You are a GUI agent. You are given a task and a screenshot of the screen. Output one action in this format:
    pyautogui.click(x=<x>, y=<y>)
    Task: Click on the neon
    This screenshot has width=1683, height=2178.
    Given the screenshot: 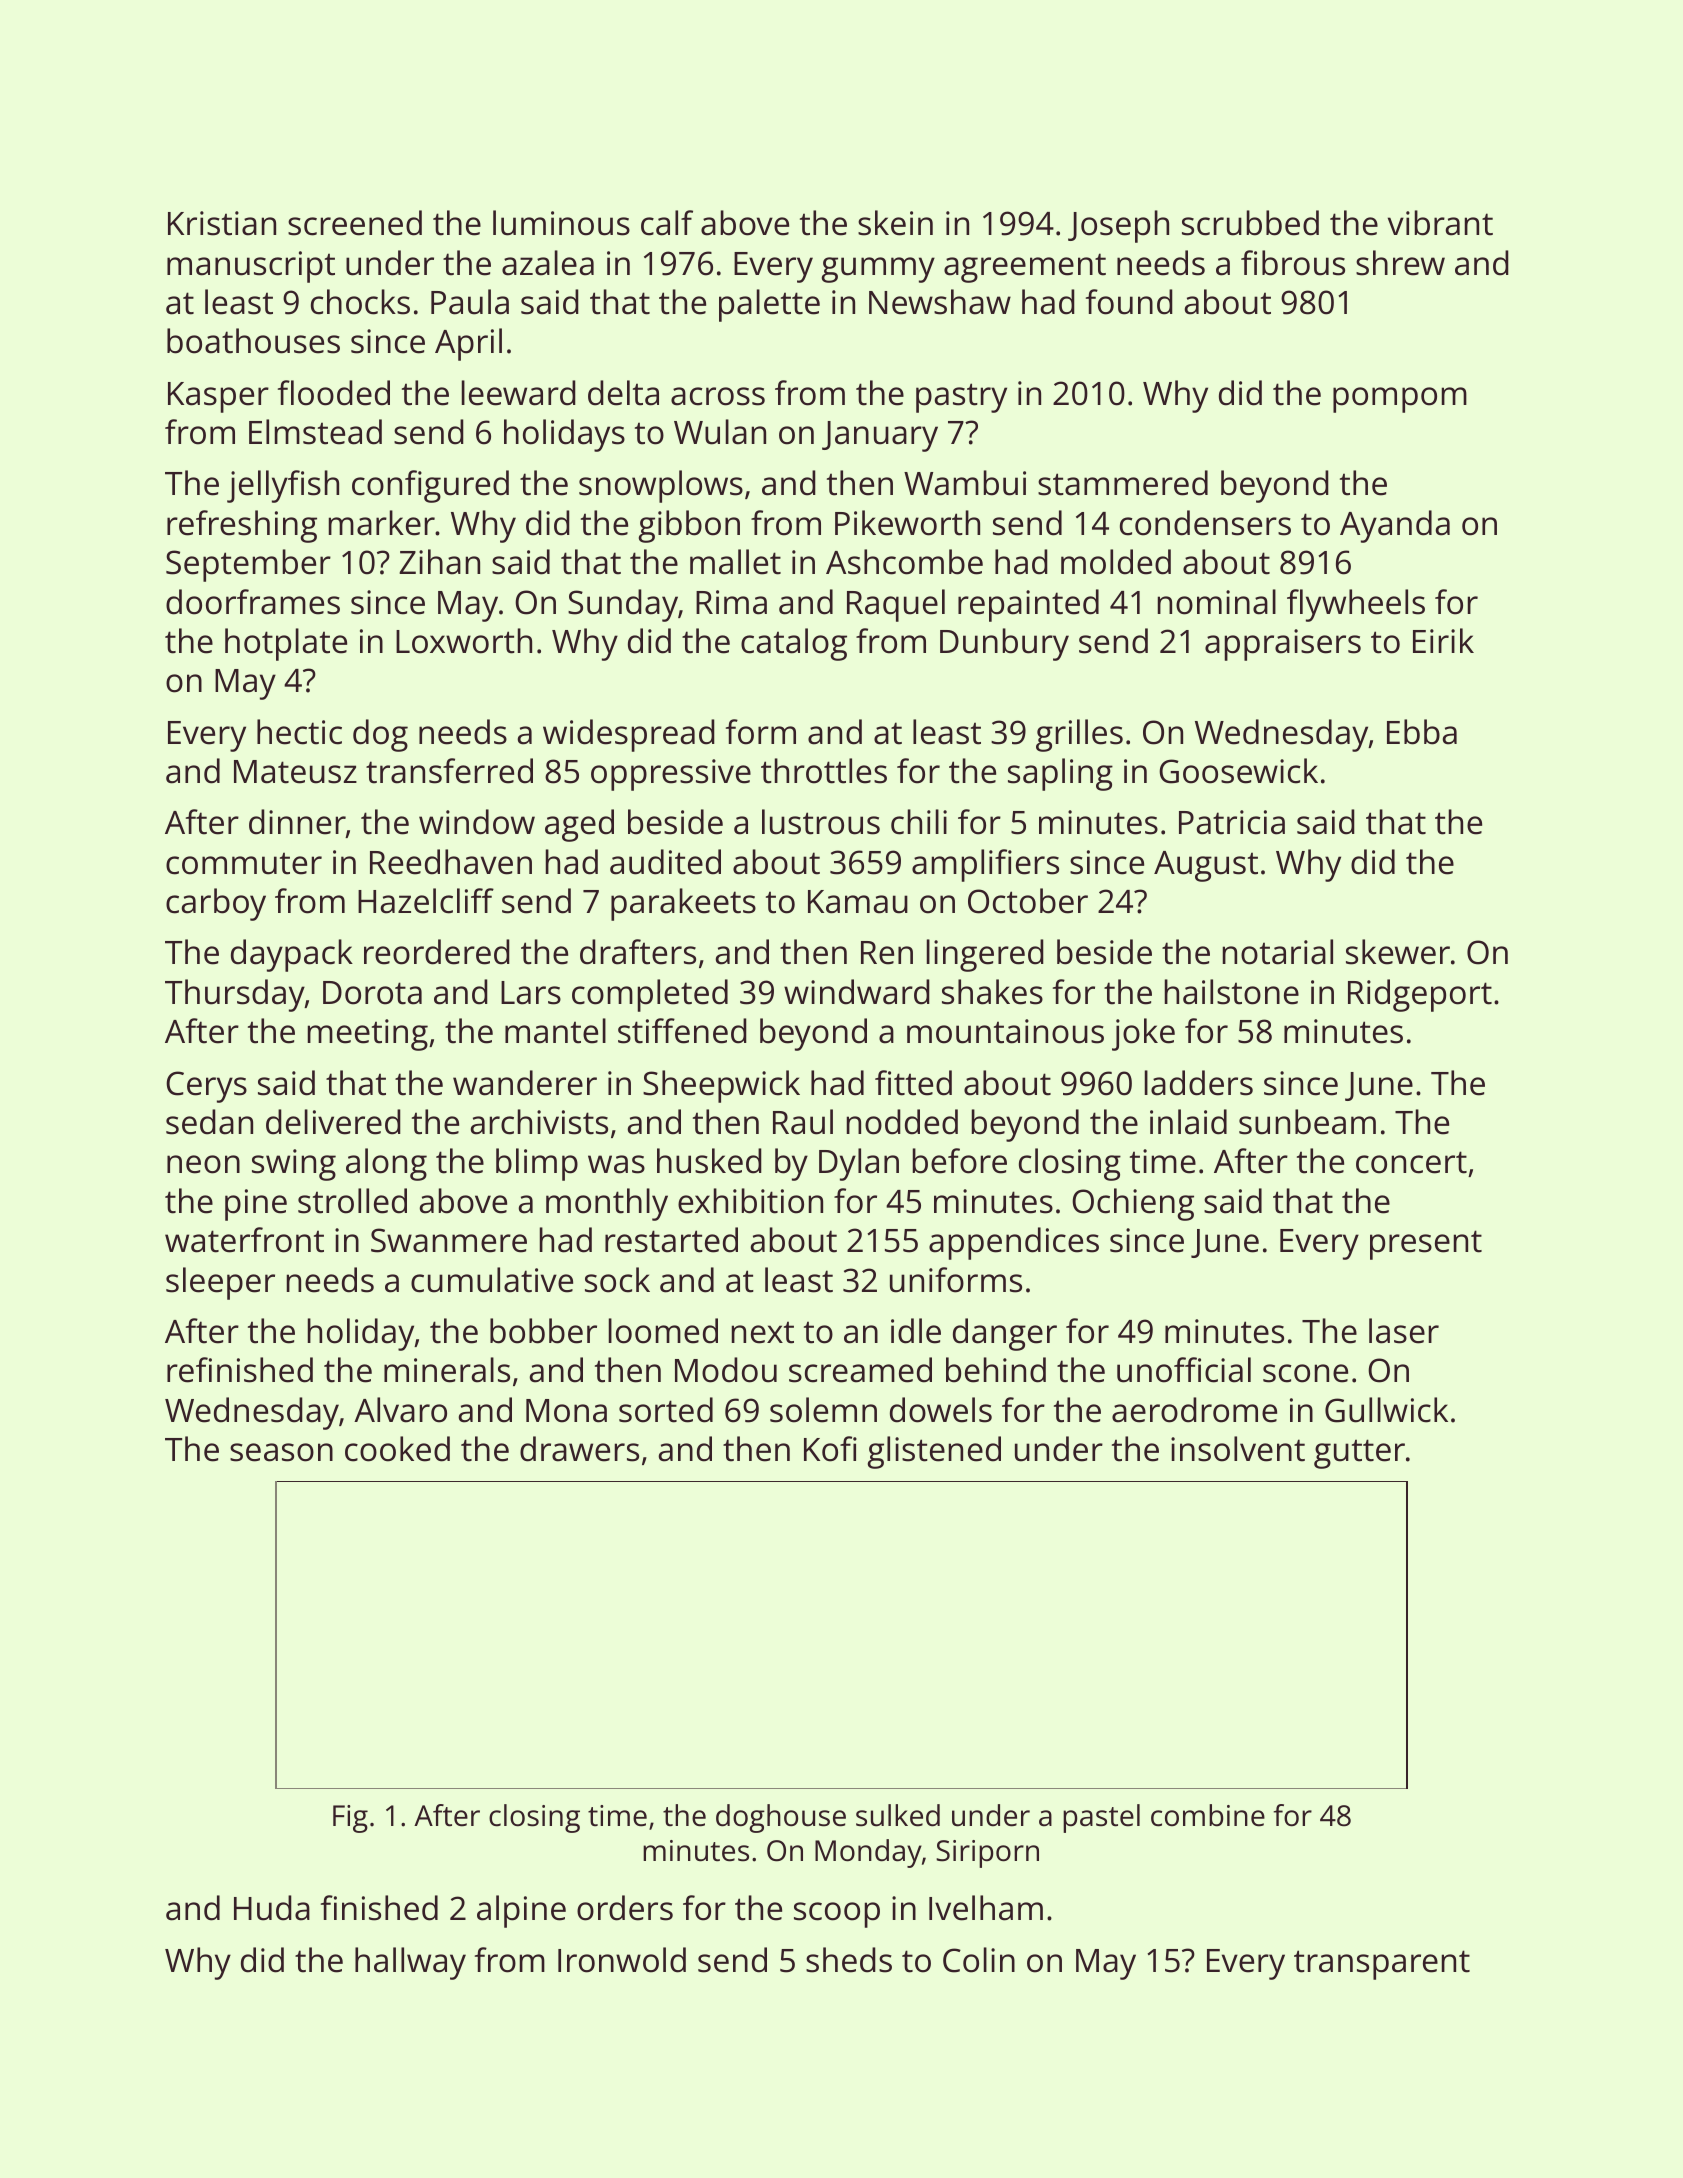 What is the action you would take?
    pyautogui.click(x=203, y=1164)
